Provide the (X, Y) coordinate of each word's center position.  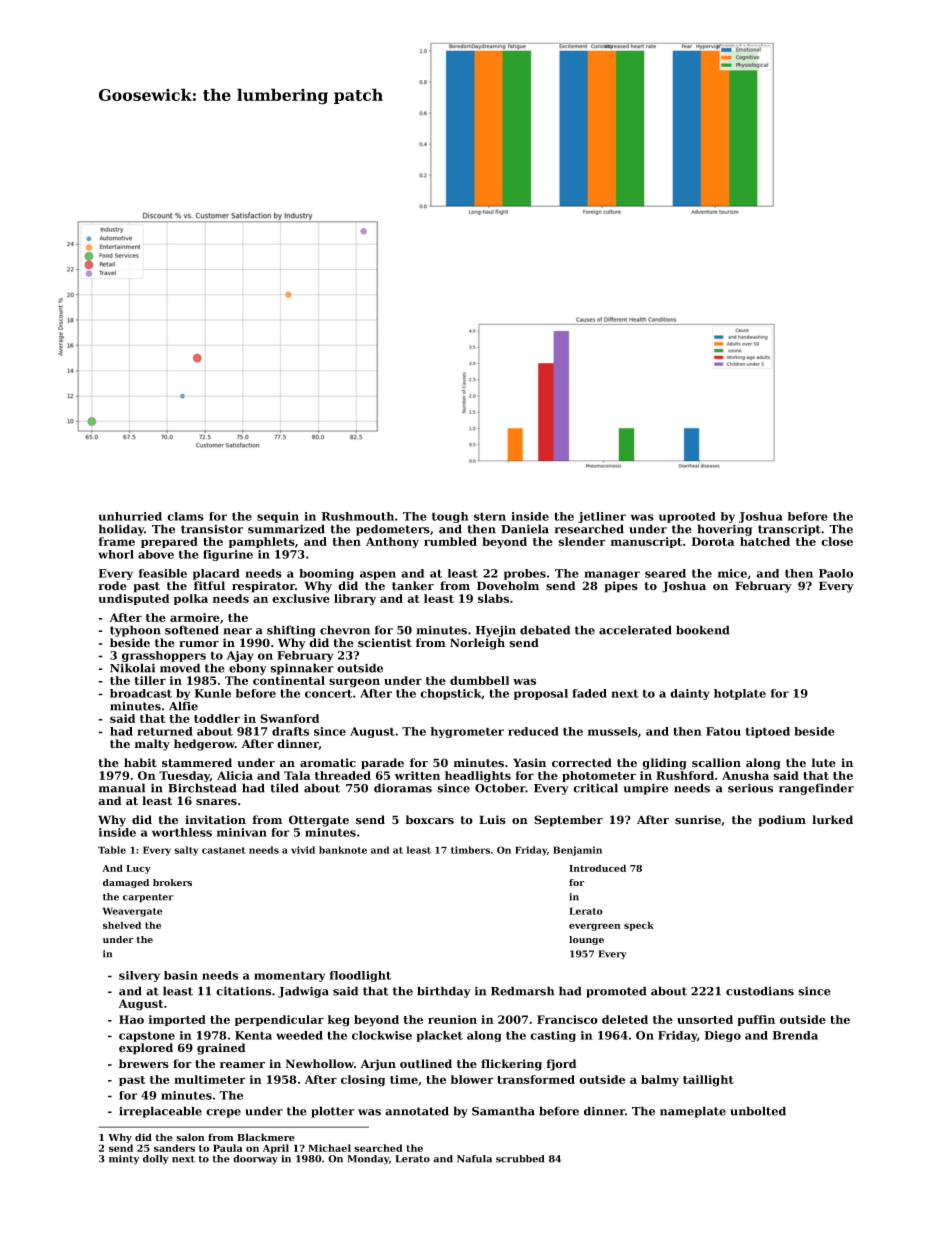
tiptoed (768, 732)
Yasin (529, 763)
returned (165, 731)
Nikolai (132, 668)
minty (124, 1160)
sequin (278, 517)
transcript (789, 530)
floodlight (360, 976)
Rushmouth (358, 516)
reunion (452, 1019)
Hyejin (496, 631)
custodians (760, 991)
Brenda (795, 1035)
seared (665, 573)
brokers (172, 882)
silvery (139, 976)
